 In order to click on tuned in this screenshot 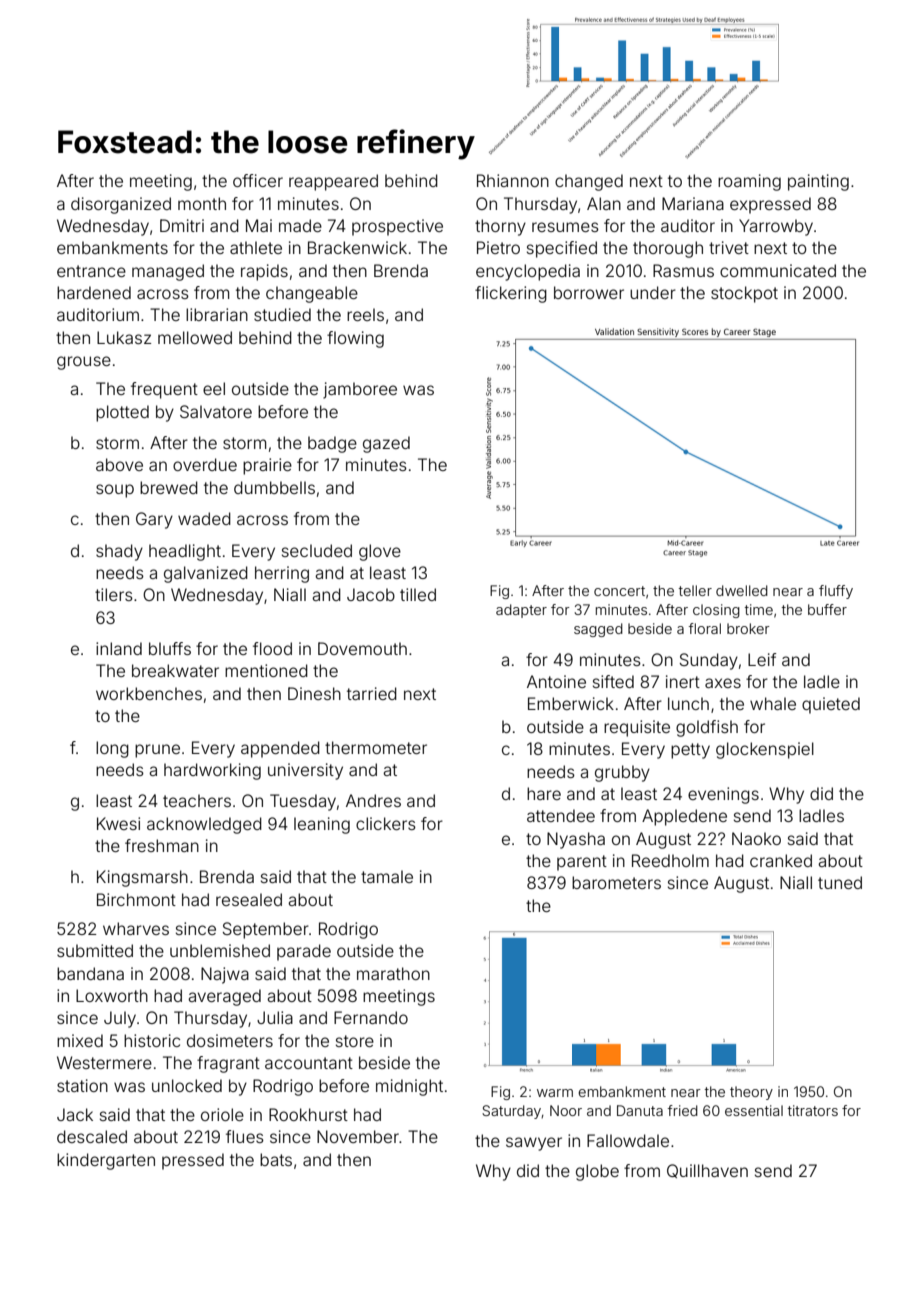, I will do `click(840, 882)`.
